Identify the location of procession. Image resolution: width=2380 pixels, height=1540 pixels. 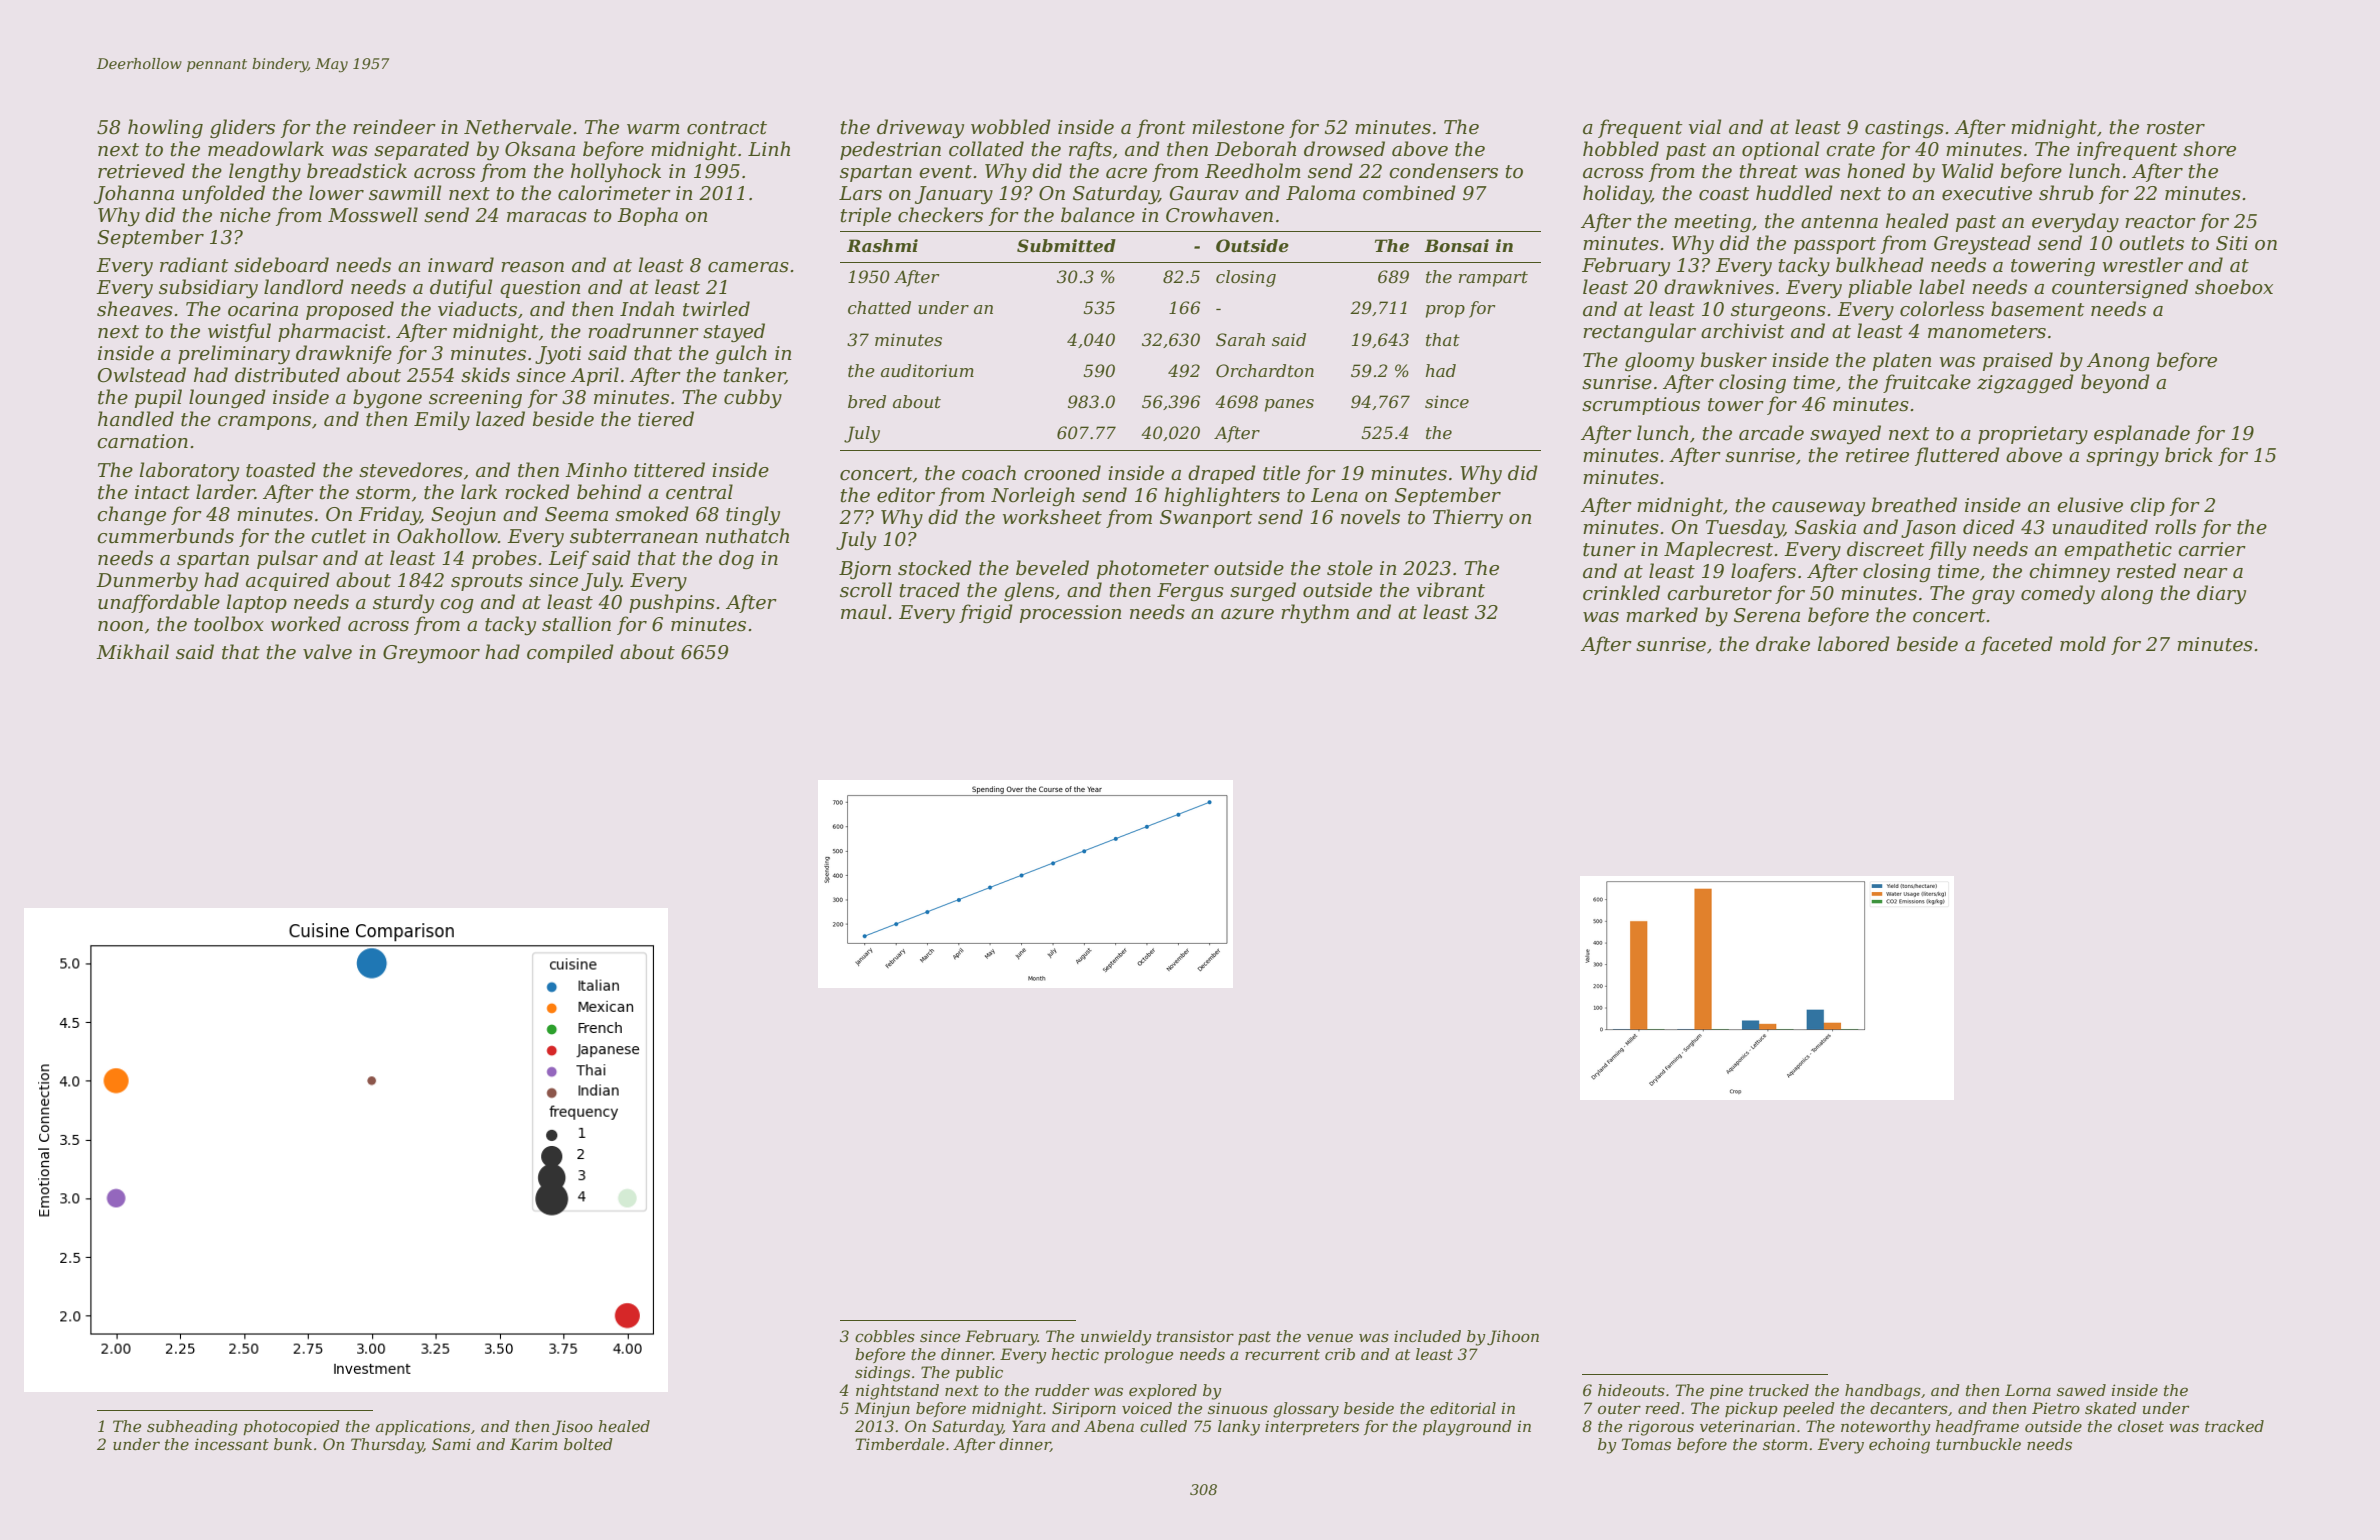
(1070, 614).
